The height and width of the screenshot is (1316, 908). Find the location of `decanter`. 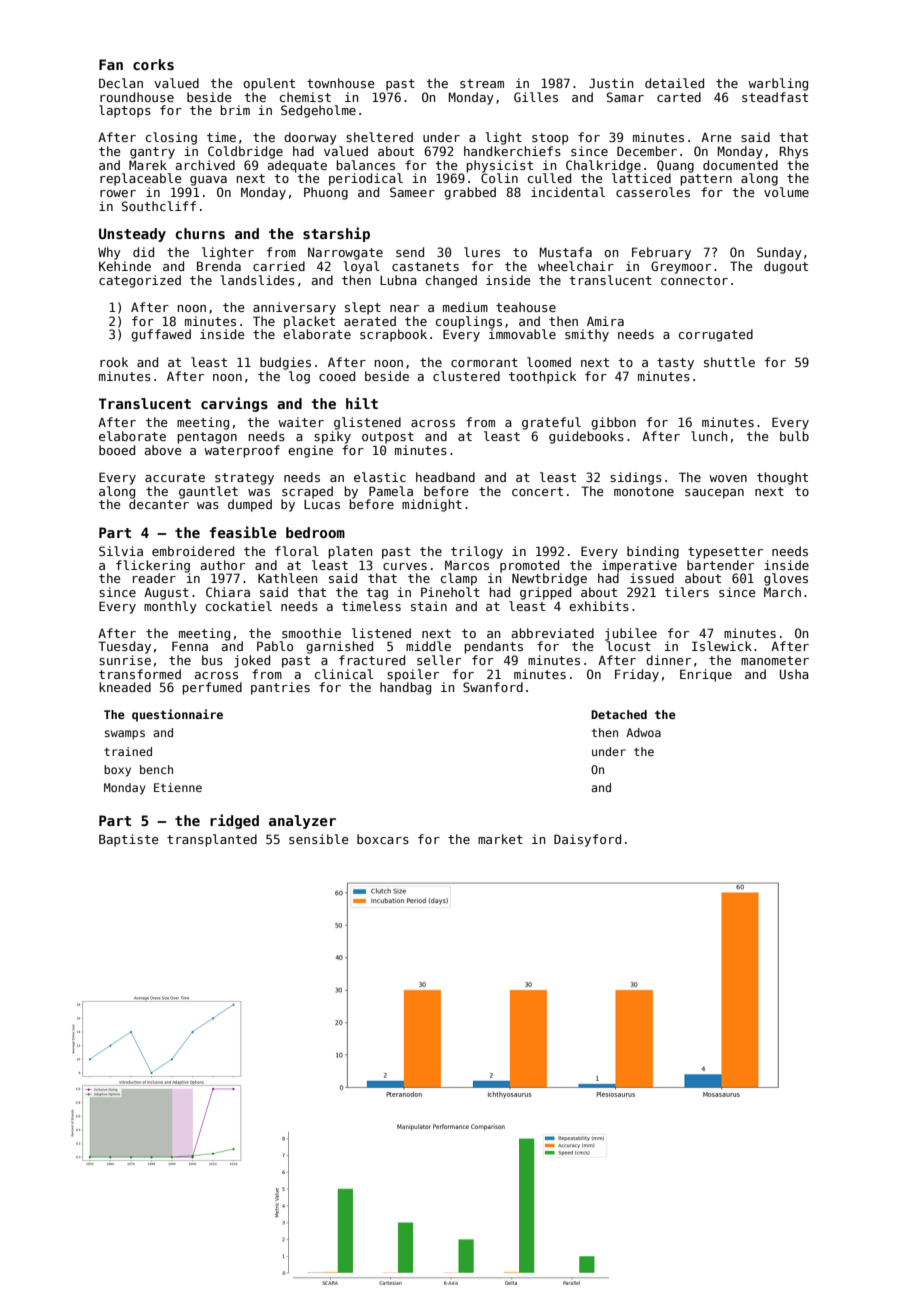

decanter is located at coordinates (159, 504).
